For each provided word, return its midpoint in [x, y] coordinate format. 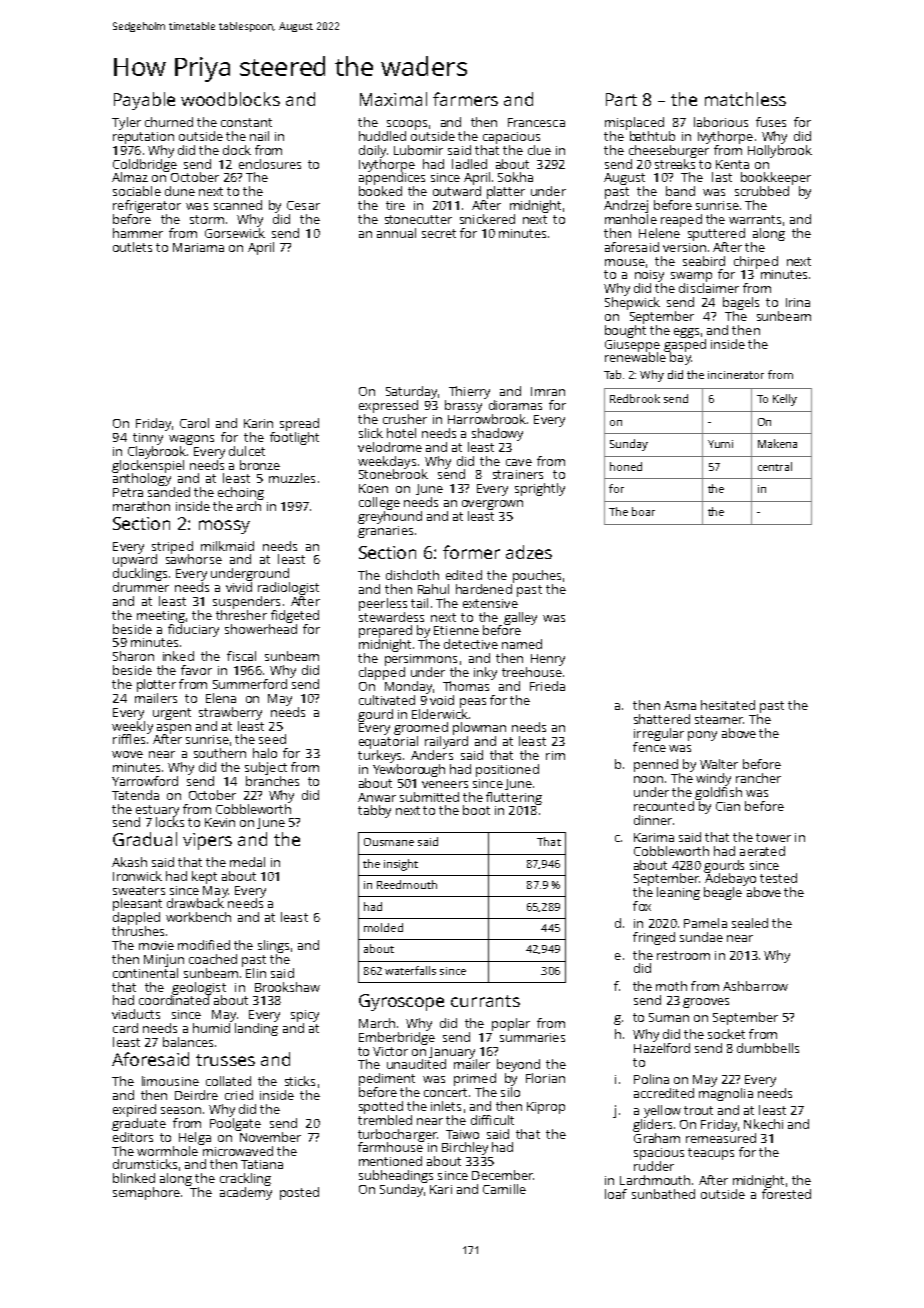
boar [643, 511]
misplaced [634, 123]
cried [239, 1095]
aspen [174, 729]
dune [180, 191]
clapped [382, 673]
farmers [465, 99]
